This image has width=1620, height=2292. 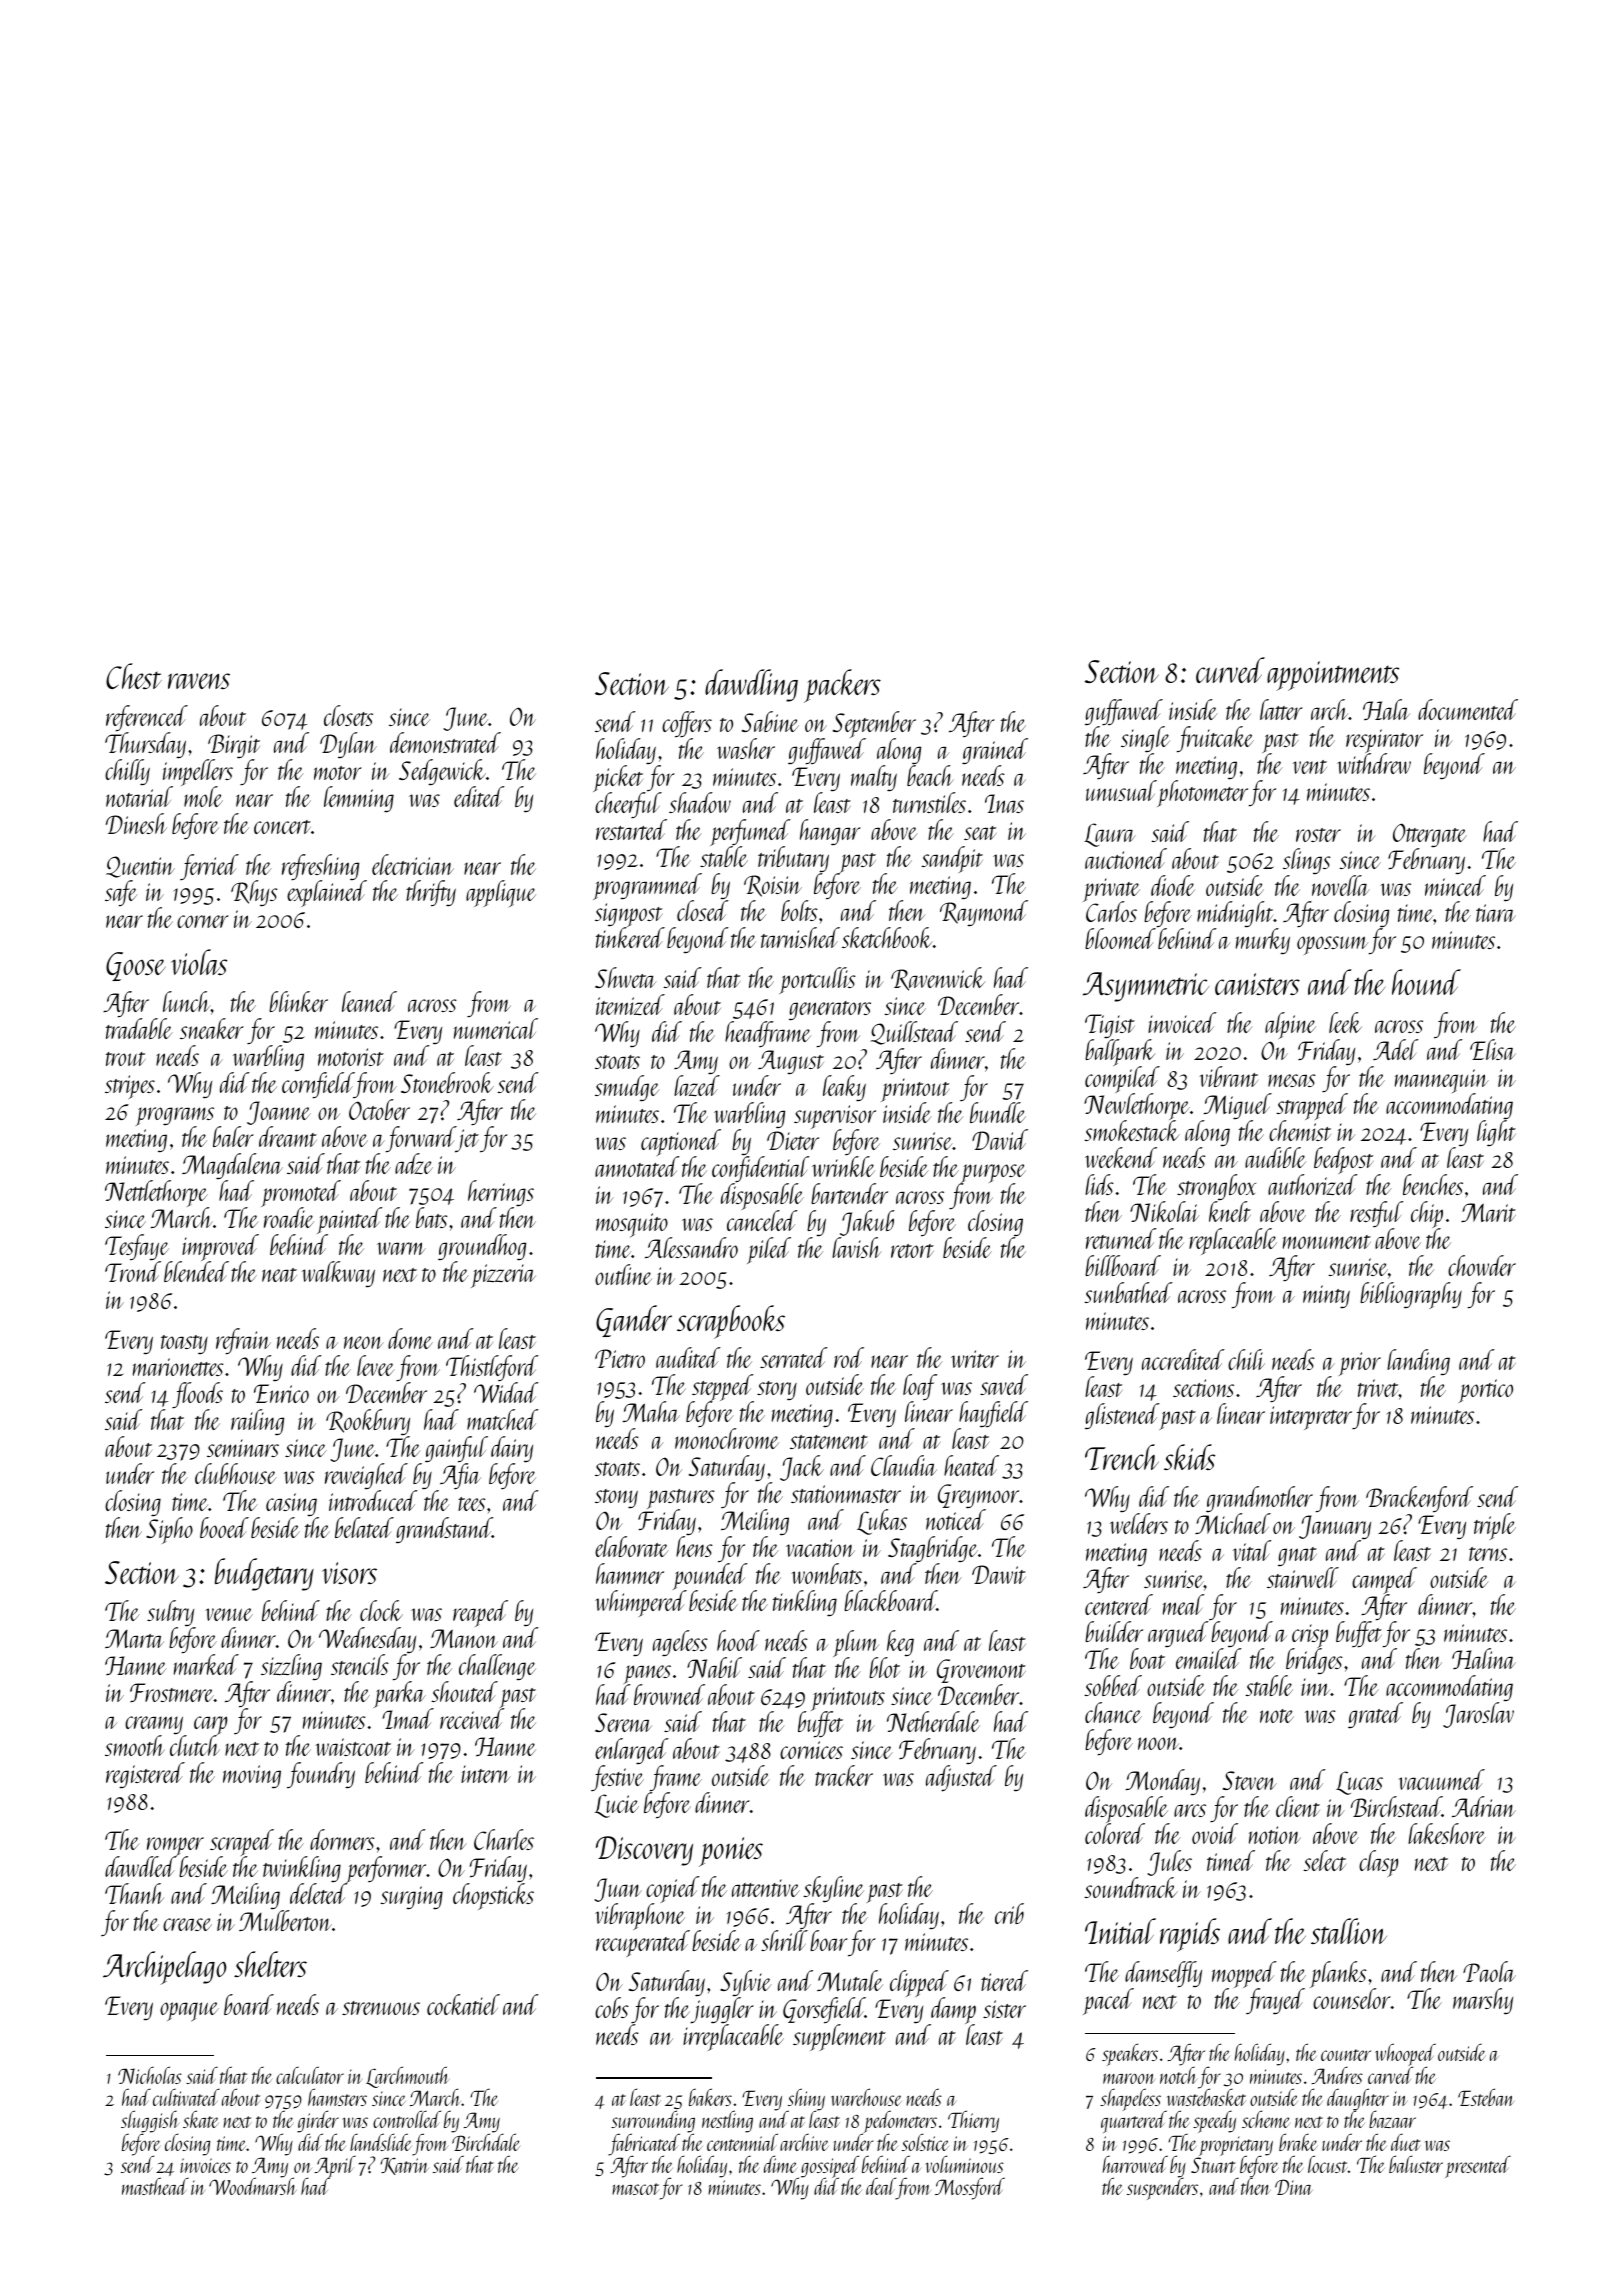 What do you see at coordinates (1230, 670) in the image?
I see `curved` at bounding box center [1230, 670].
